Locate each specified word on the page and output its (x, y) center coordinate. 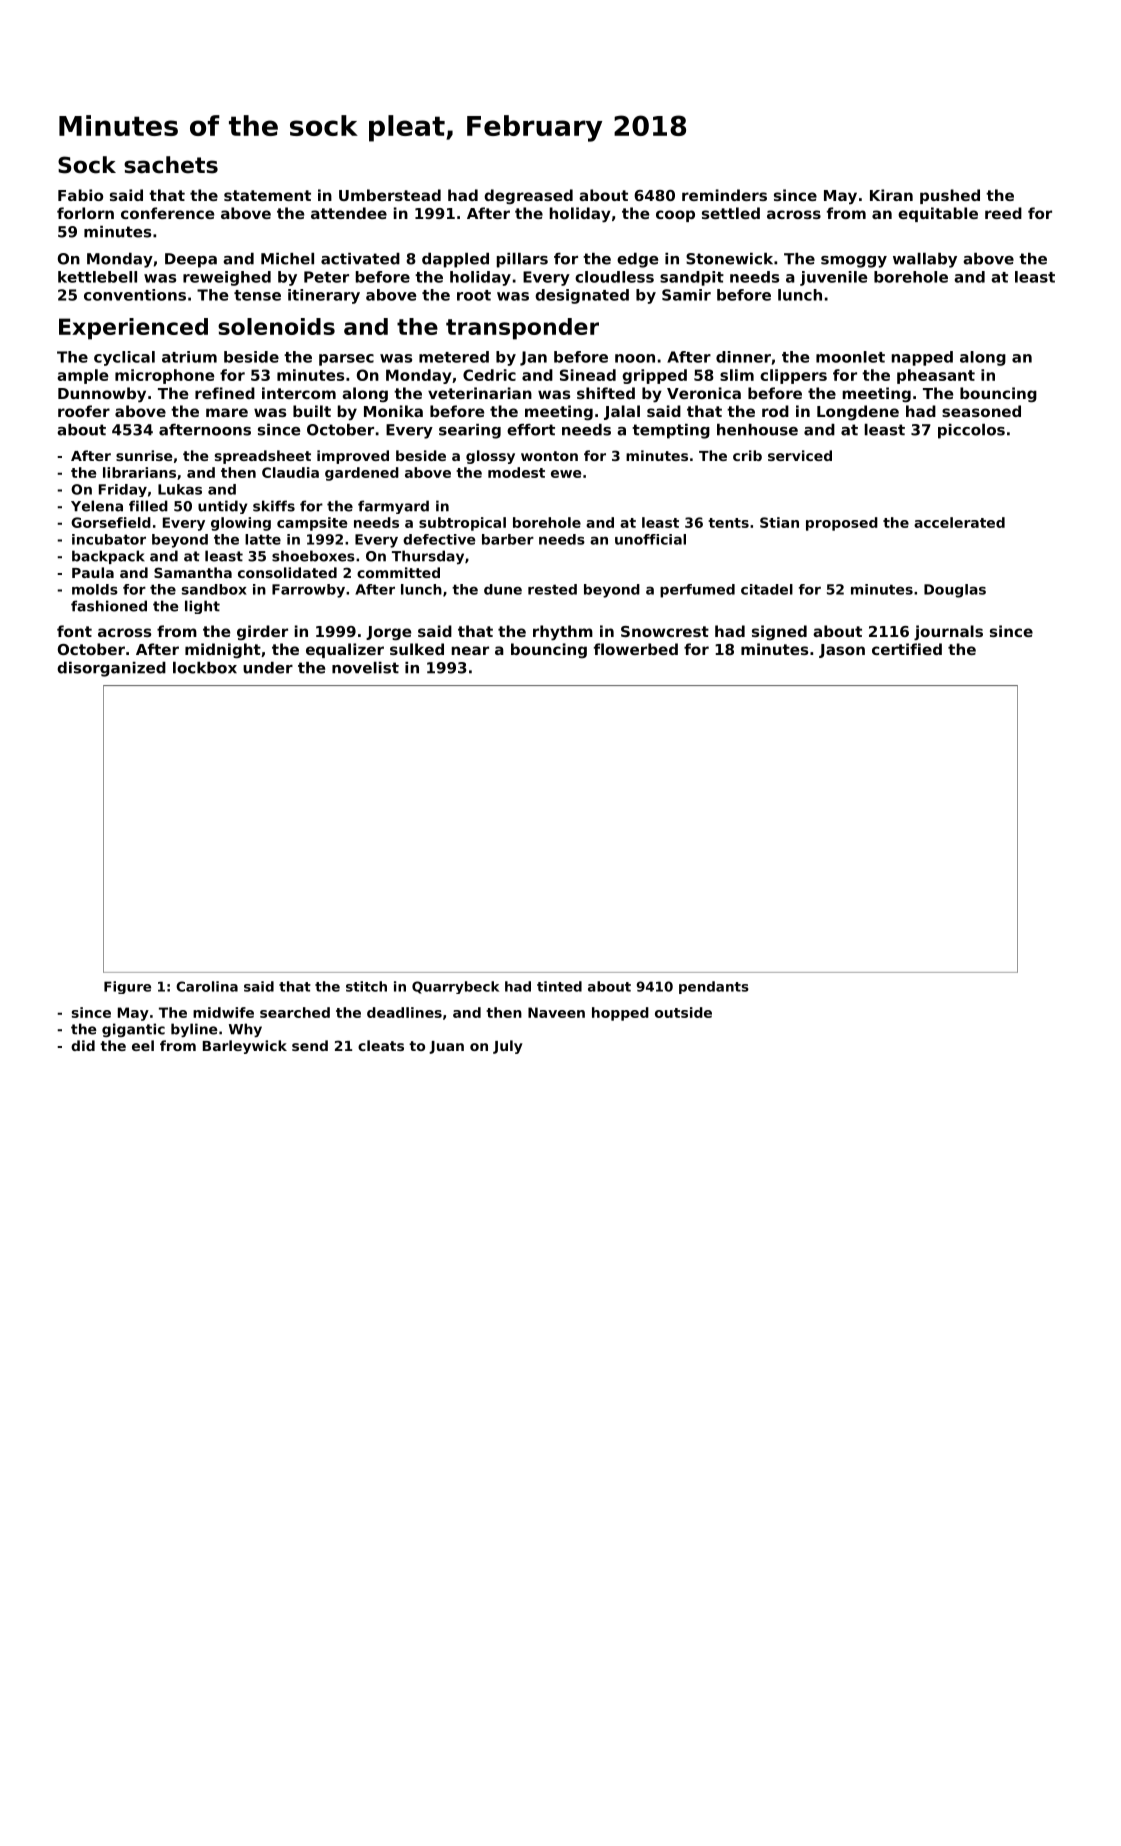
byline (194, 1030)
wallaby (925, 260)
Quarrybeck (455, 987)
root (474, 295)
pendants (714, 987)
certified (907, 649)
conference (167, 213)
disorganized (111, 669)
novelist (365, 668)
